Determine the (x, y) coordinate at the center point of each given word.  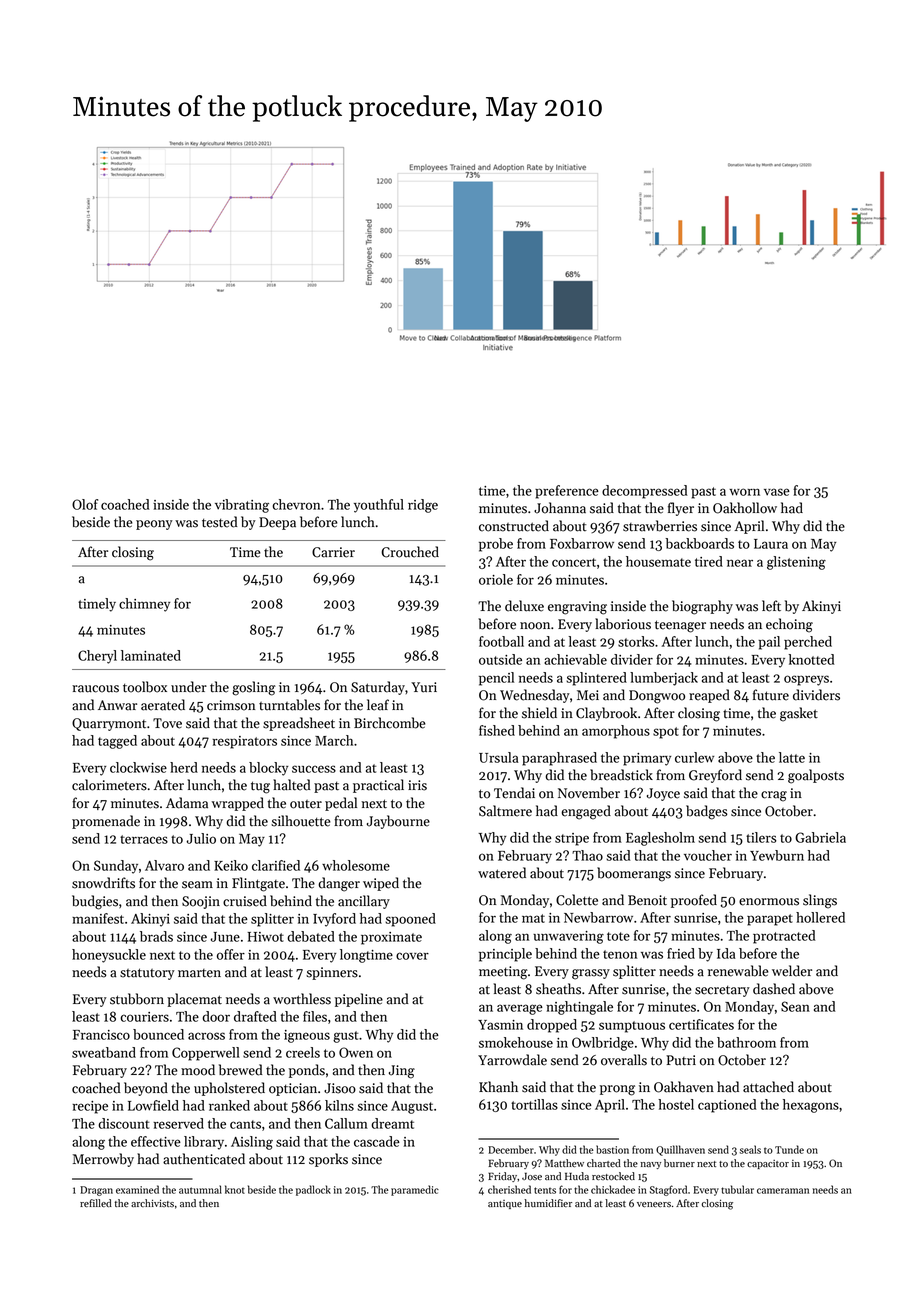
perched (808, 643)
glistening (796, 563)
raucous (95, 689)
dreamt (392, 1123)
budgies (95, 902)
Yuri (424, 687)
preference (567, 492)
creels (303, 1052)
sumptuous (632, 1027)
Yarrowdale (512, 1060)
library (204, 1143)
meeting (503, 973)
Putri (681, 1060)
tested (219, 522)
